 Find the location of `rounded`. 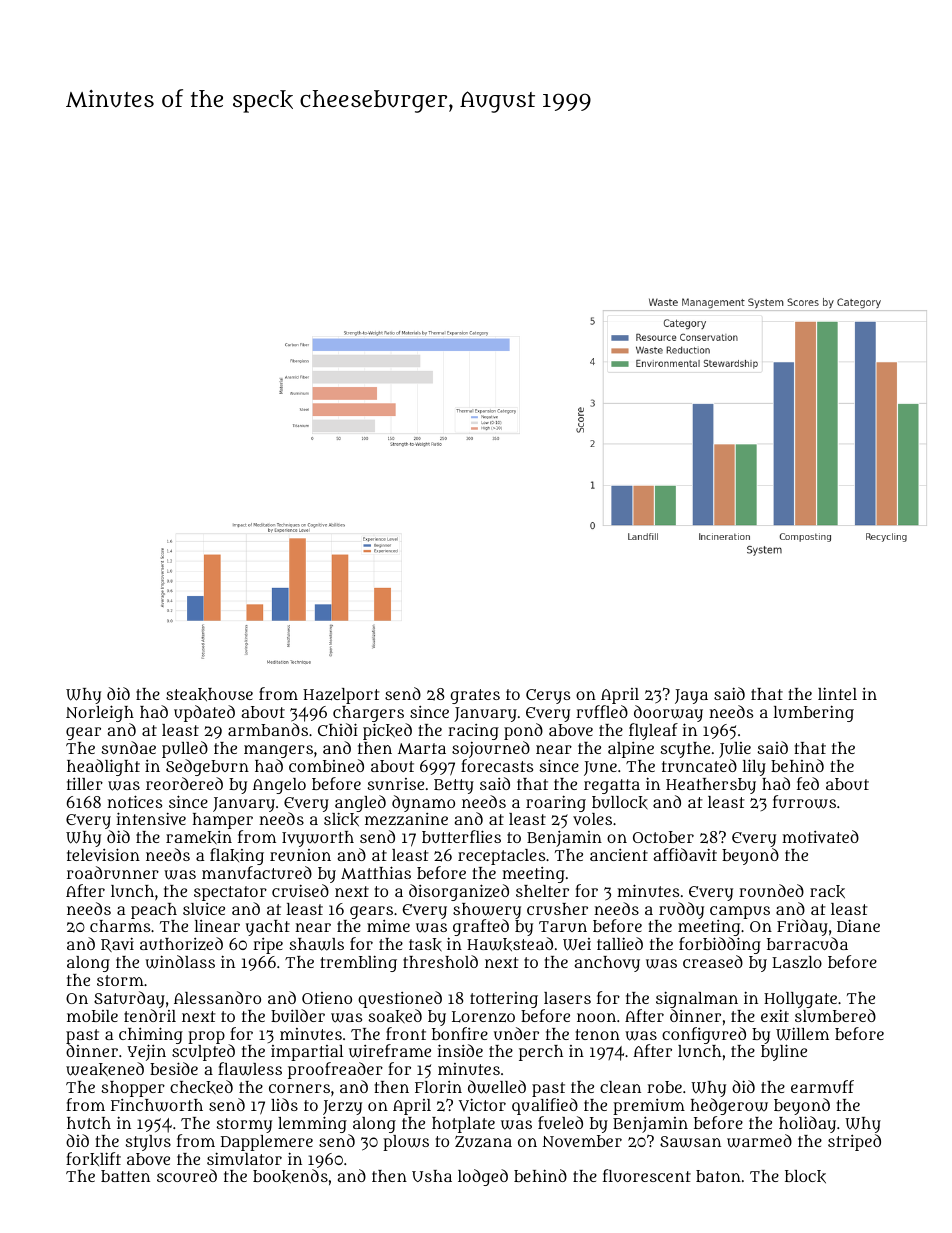

rounded is located at coordinates (771, 890).
